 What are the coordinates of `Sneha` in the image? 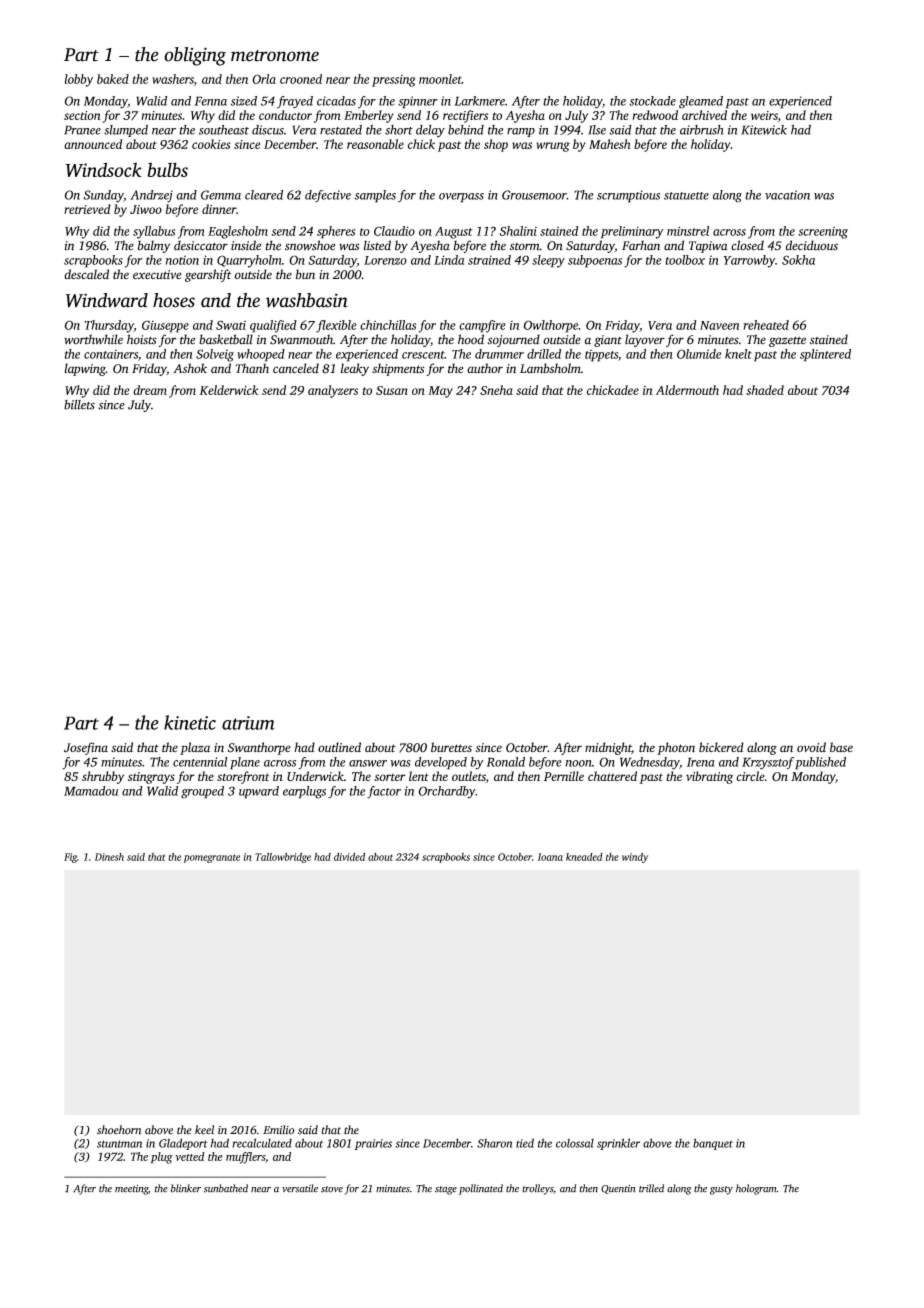 It's located at (496, 390).
